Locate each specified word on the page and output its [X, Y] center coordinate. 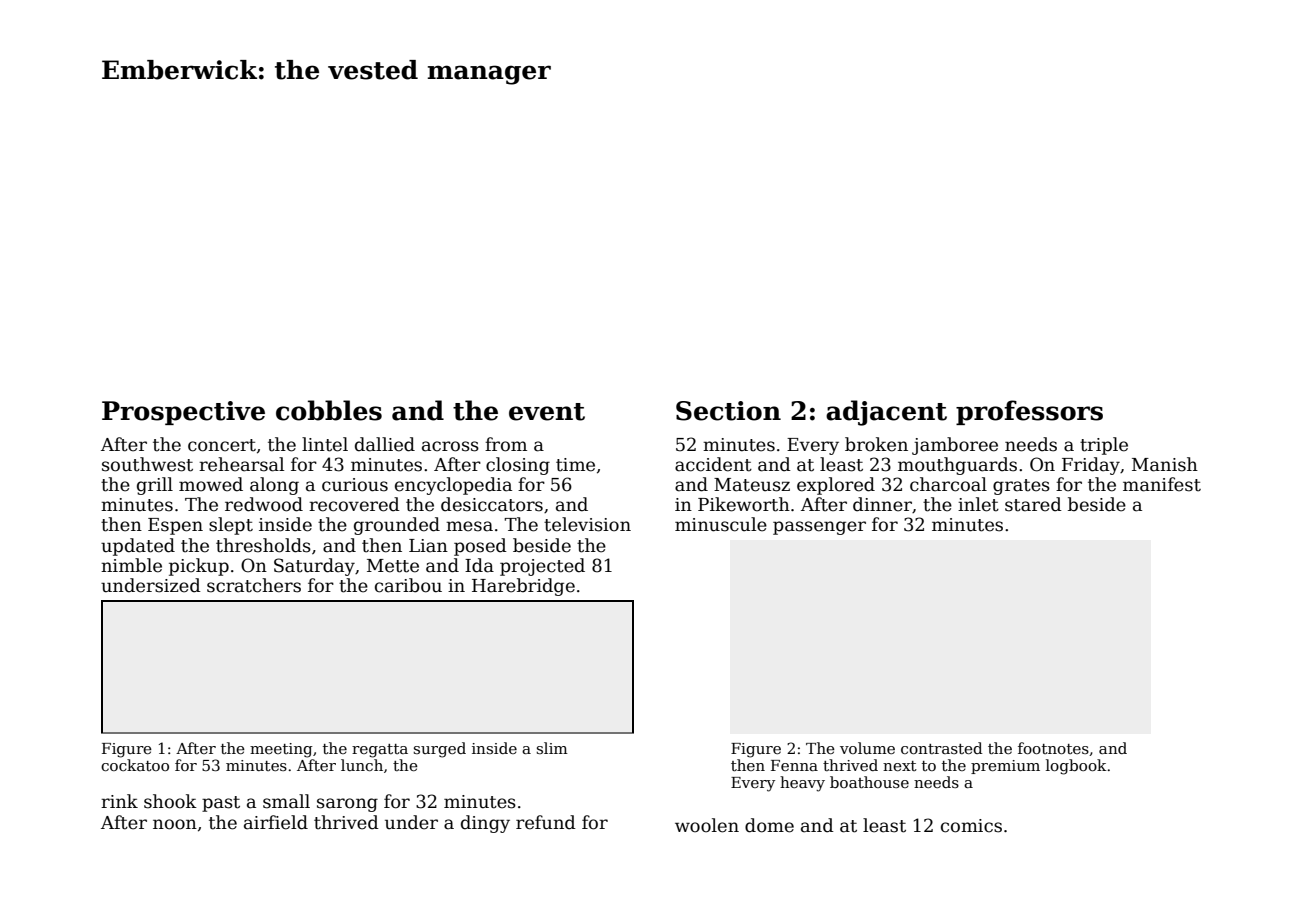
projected [542, 567]
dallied [385, 444]
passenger [819, 528]
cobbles [329, 410]
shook [170, 801]
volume [867, 748]
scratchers [254, 585]
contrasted [942, 748]
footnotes [1053, 748]
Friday [1091, 466]
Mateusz [752, 485]
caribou [408, 585]
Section [728, 411]
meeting [281, 750]
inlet [978, 504]
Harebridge [523, 587]
